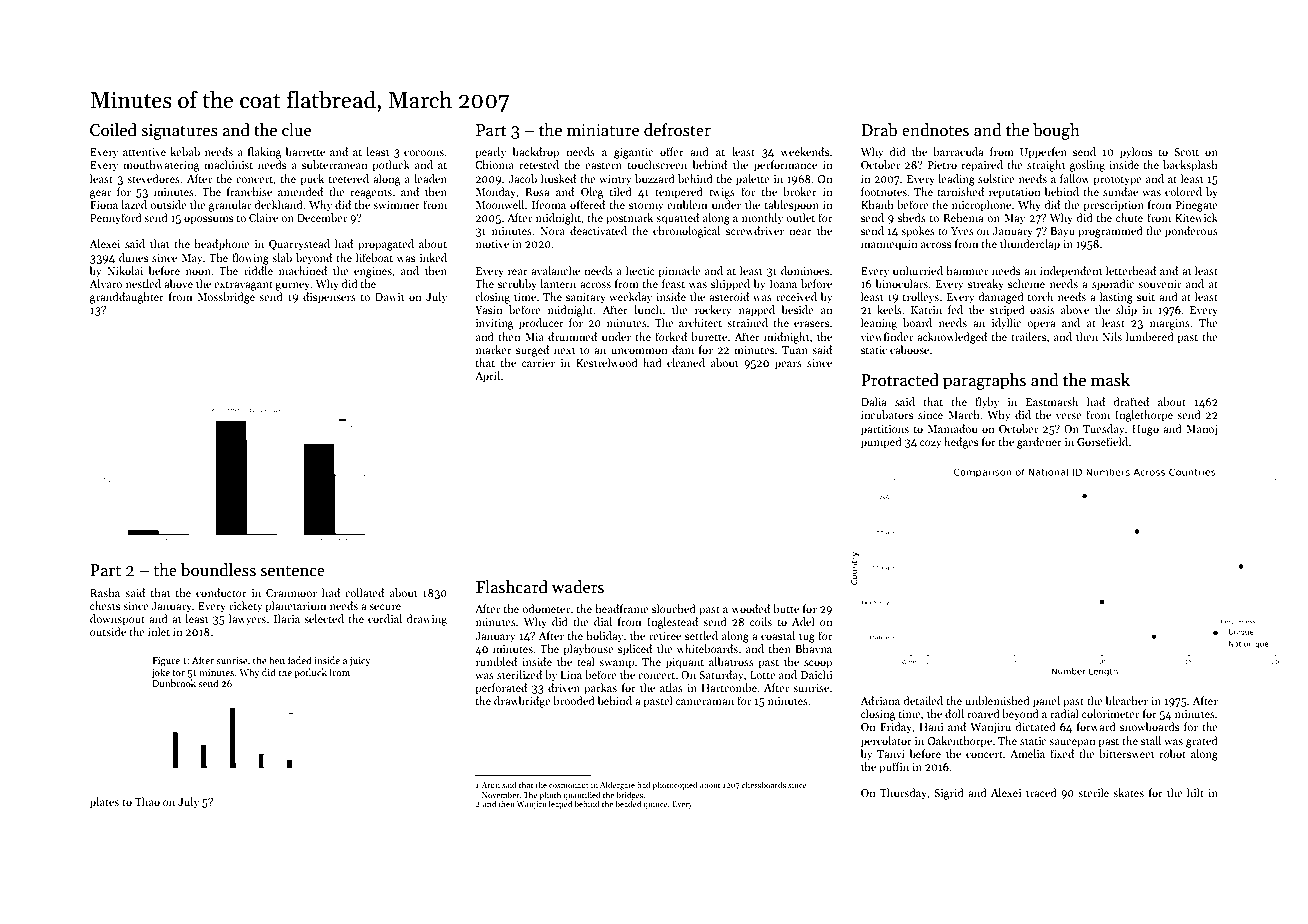 The width and height of the document is (1308, 924). Describe the element at coordinates (1039, 443) in the document. I see `gardener` at that location.
